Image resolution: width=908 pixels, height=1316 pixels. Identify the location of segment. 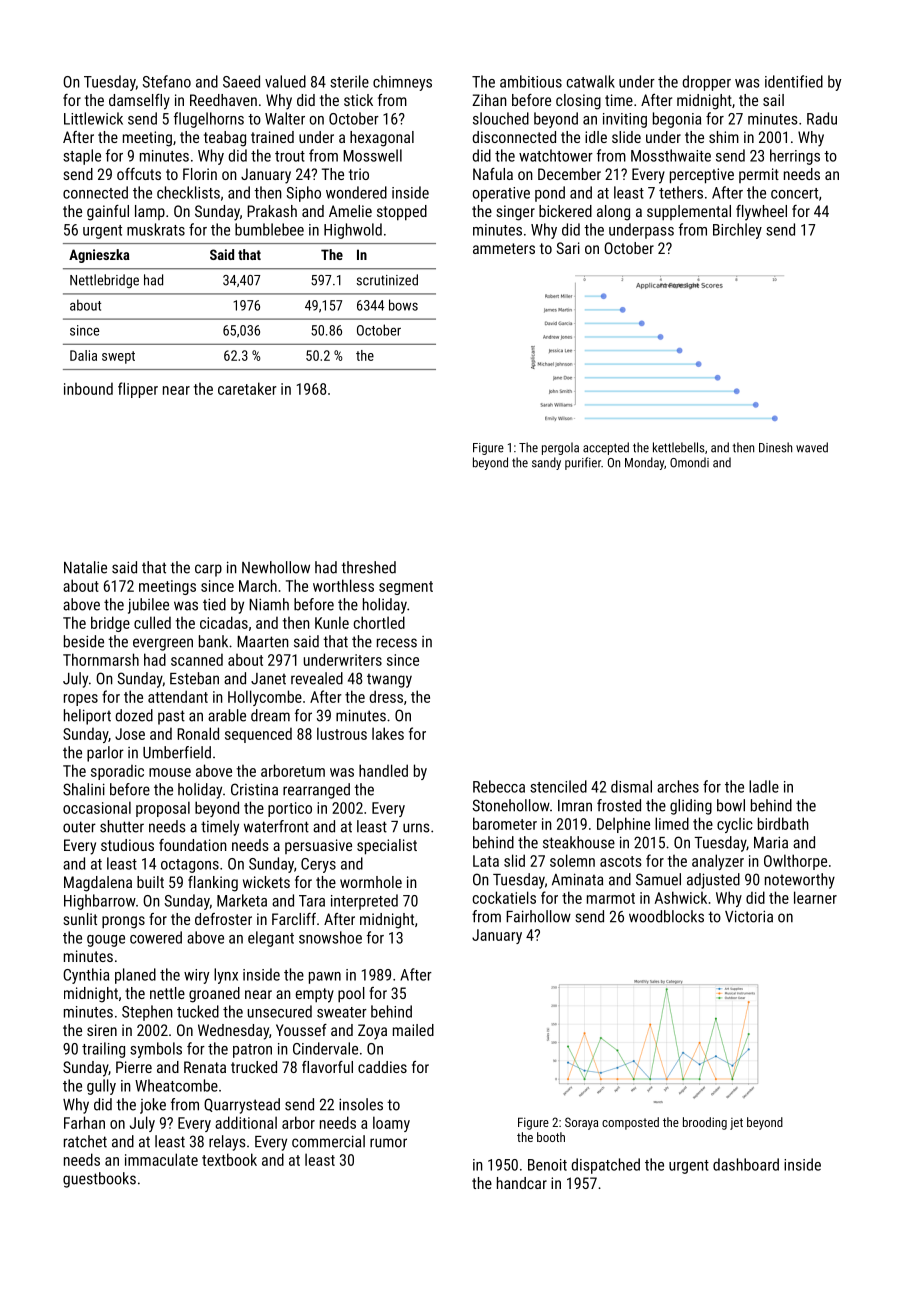
(406, 588).
